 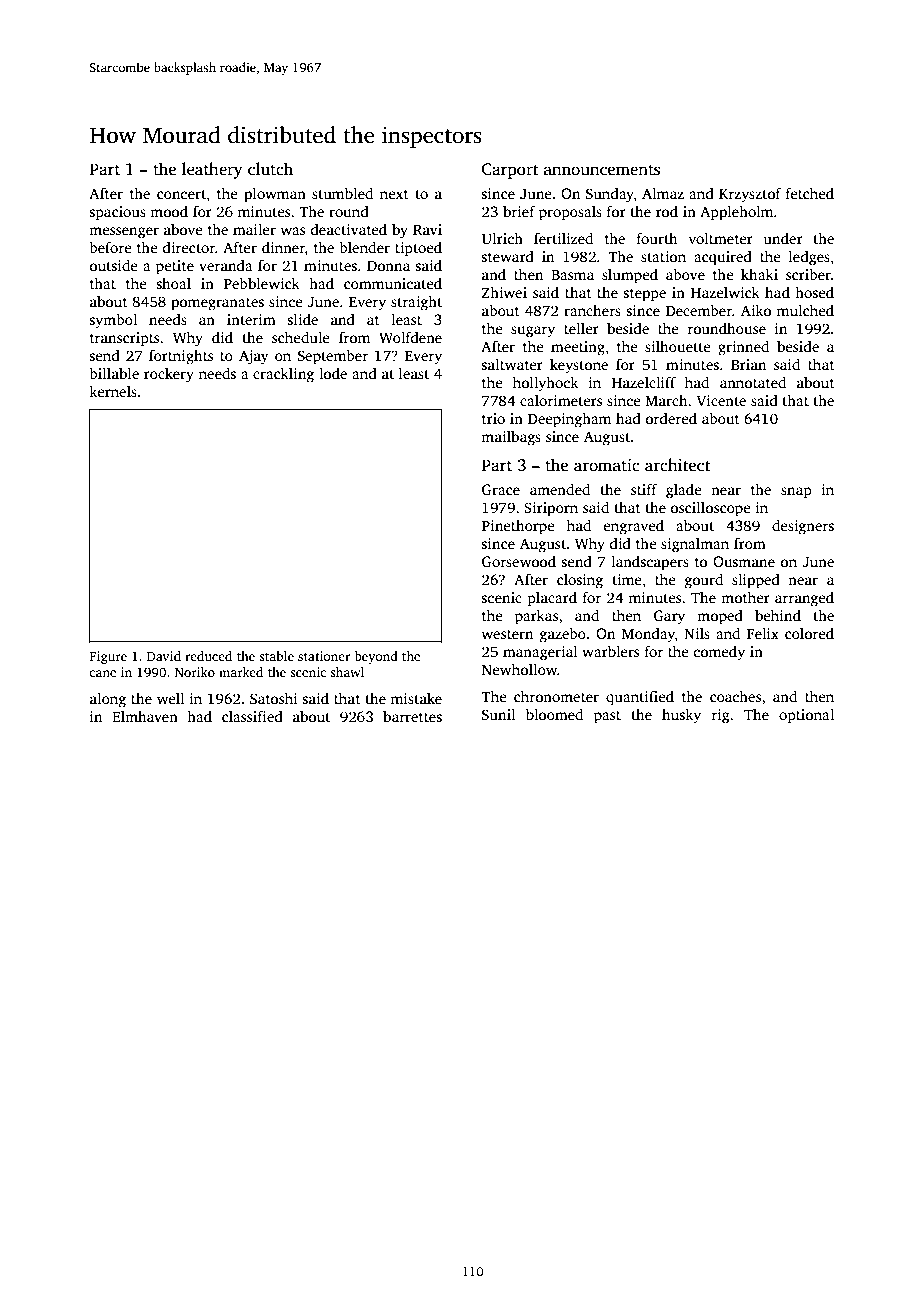 I want to click on along, so click(x=108, y=700).
